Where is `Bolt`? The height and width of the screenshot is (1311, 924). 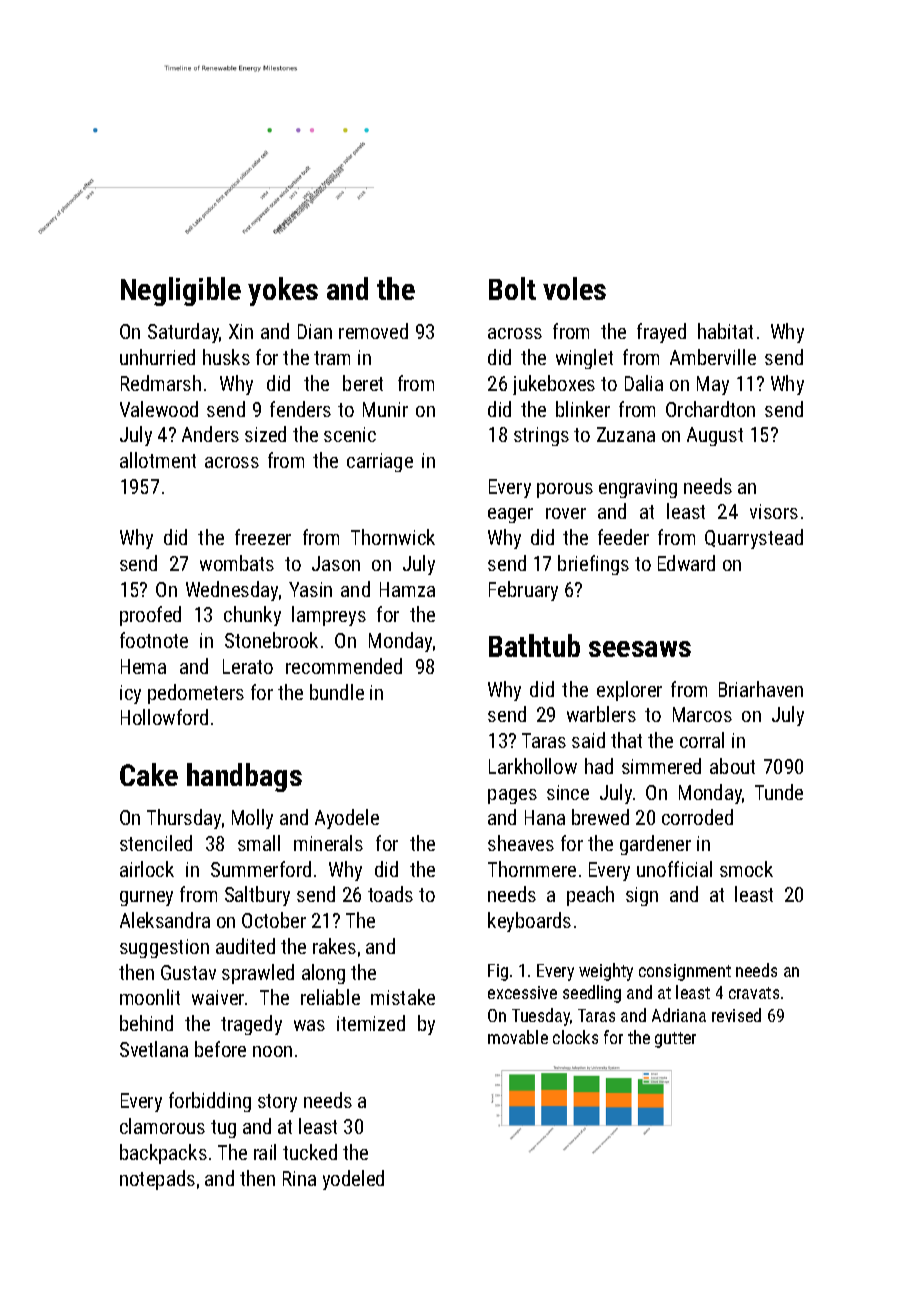
Bolt is located at coordinates (512, 288).
